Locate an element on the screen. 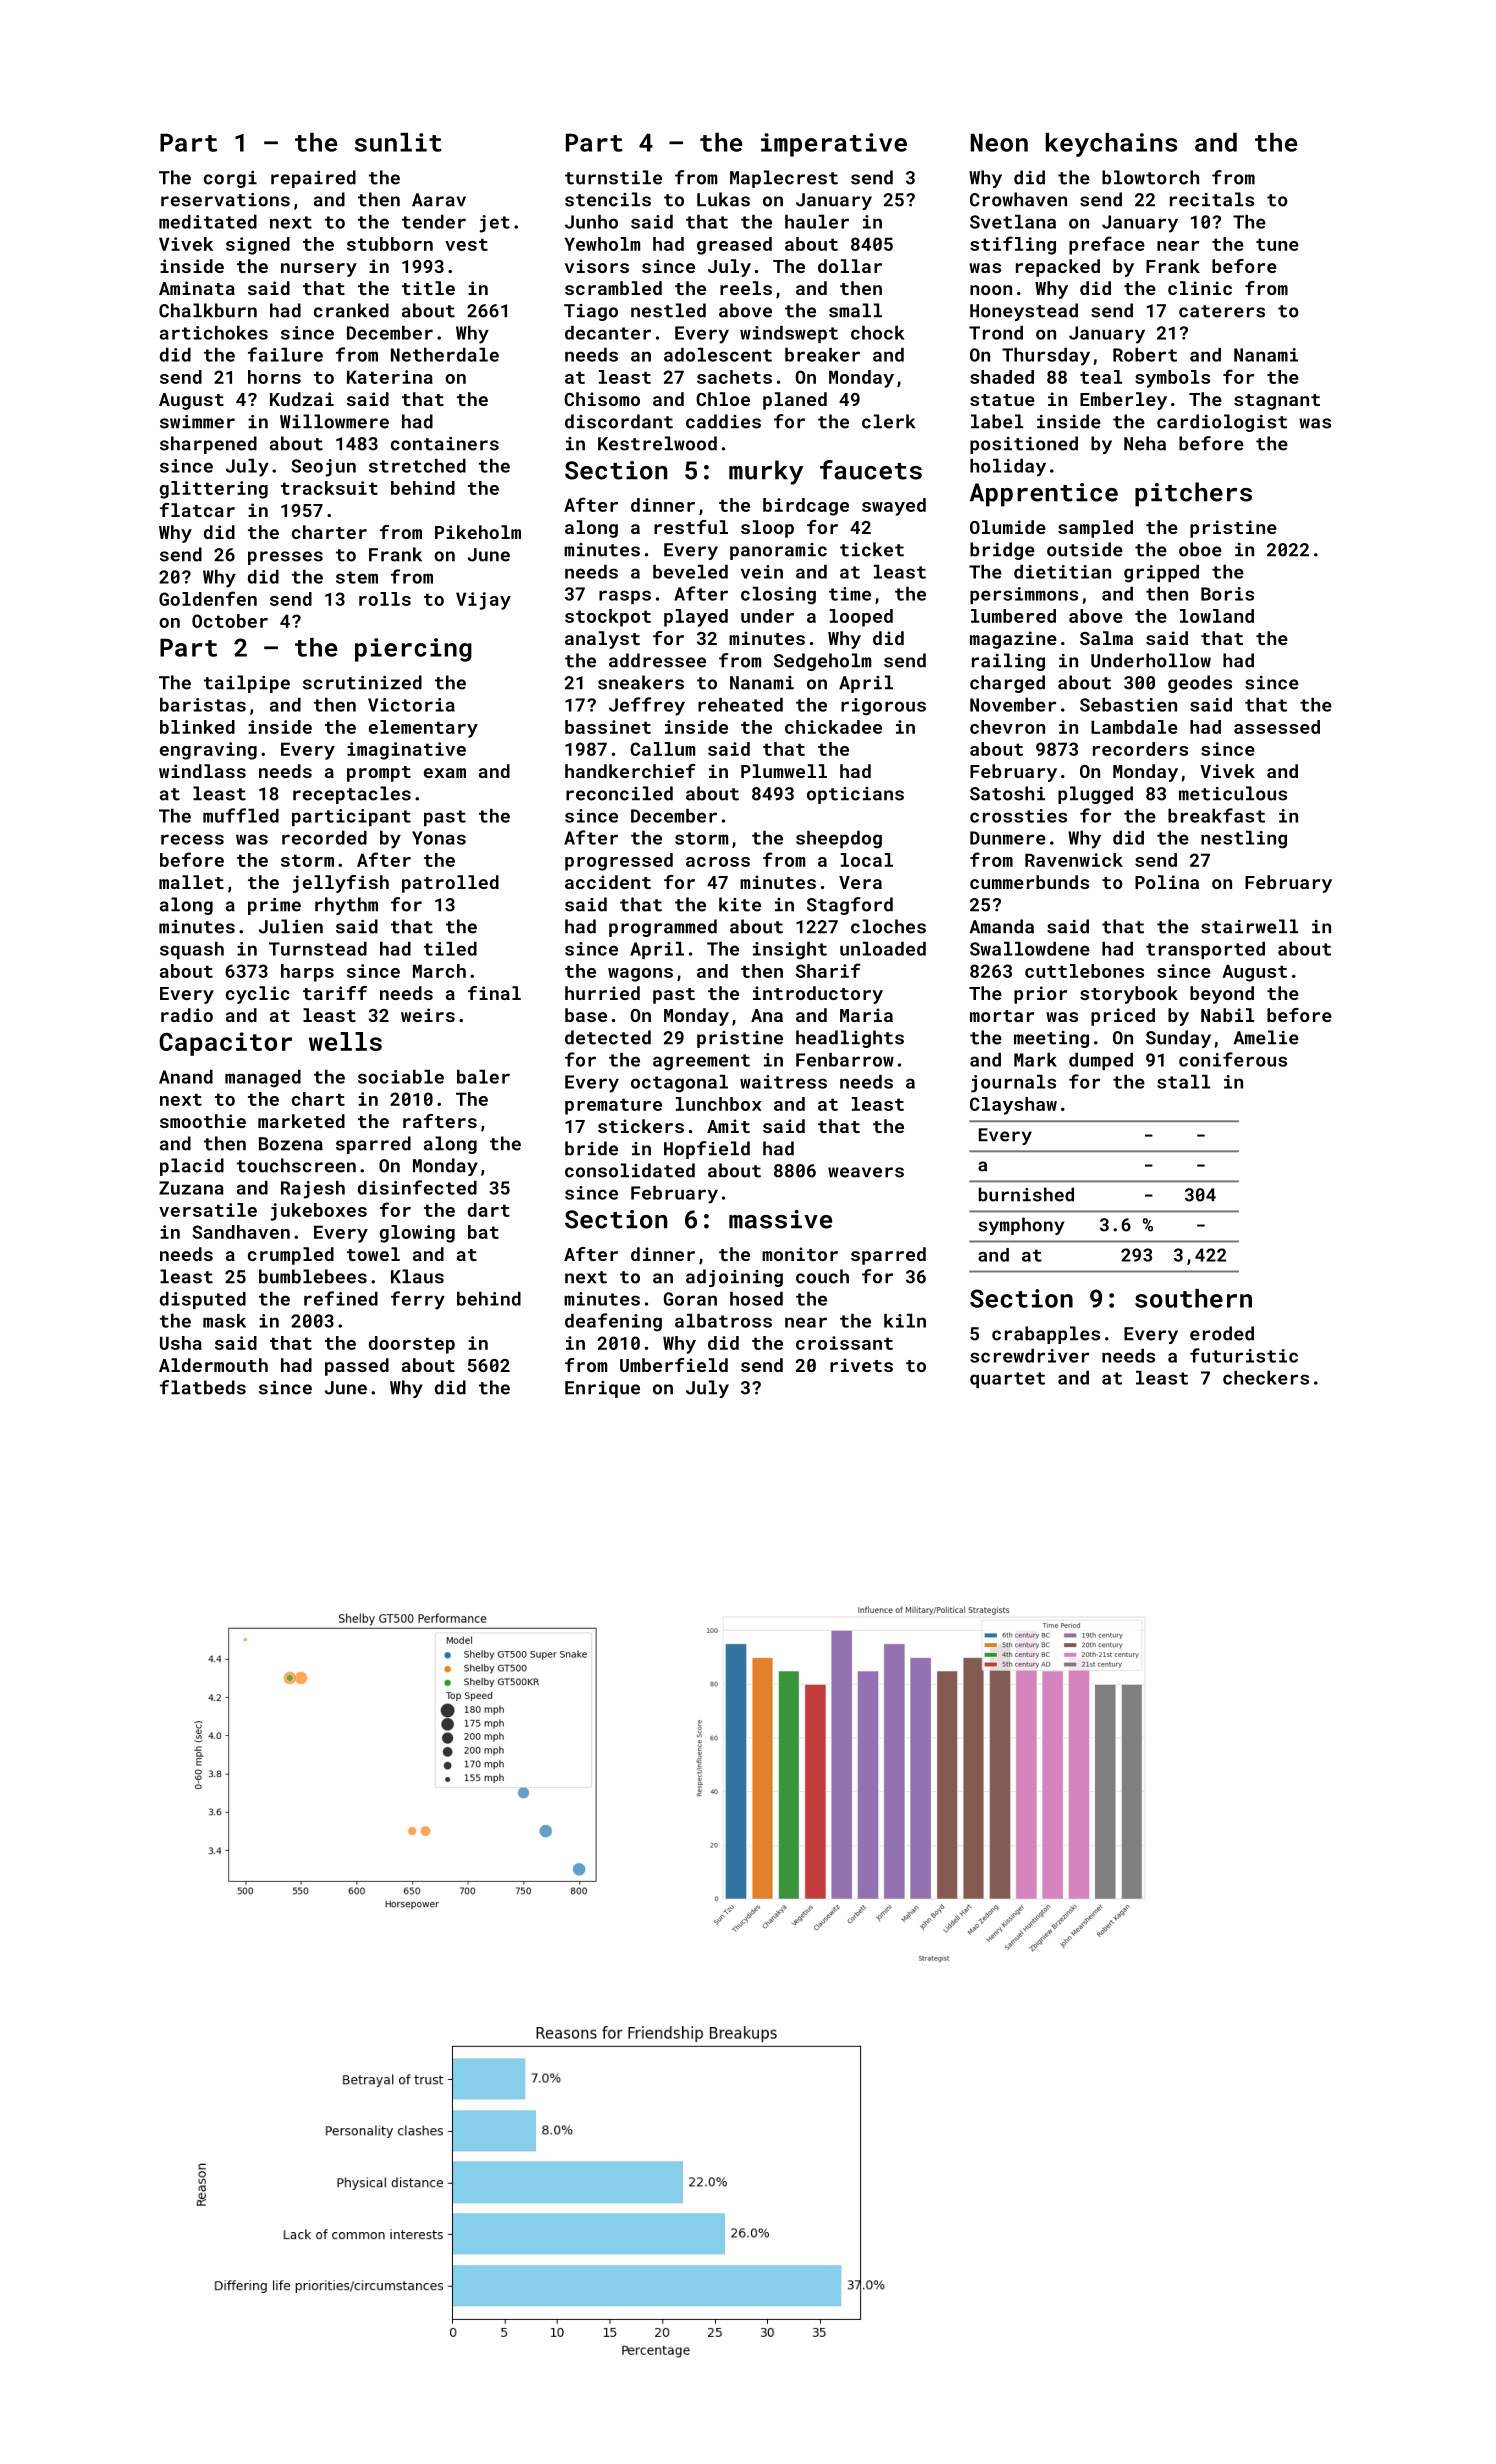 The height and width of the screenshot is (2464, 1496). Klaus is located at coordinates (417, 1276).
